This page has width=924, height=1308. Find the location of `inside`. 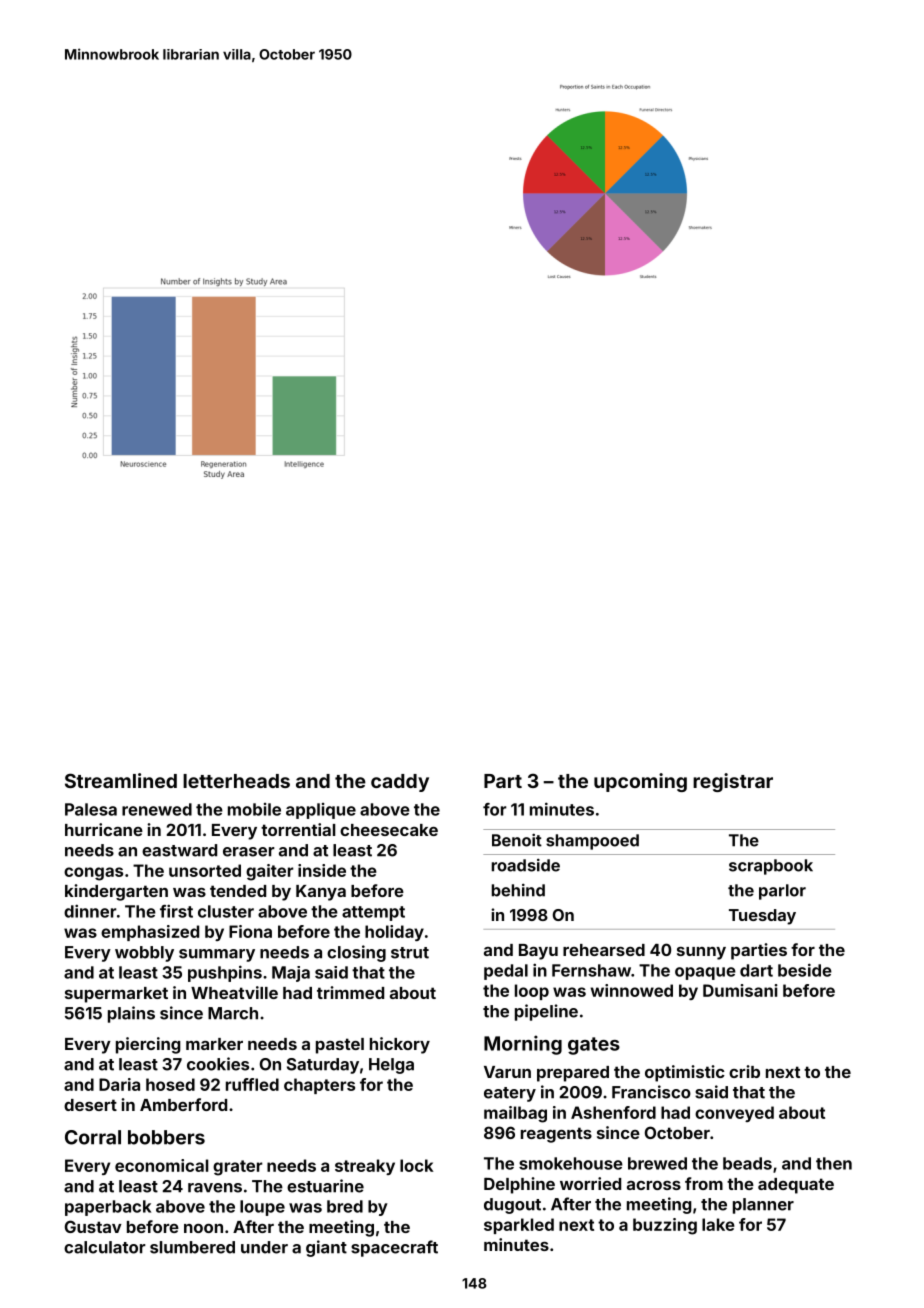

inside is located at coordinates (322, 870).
